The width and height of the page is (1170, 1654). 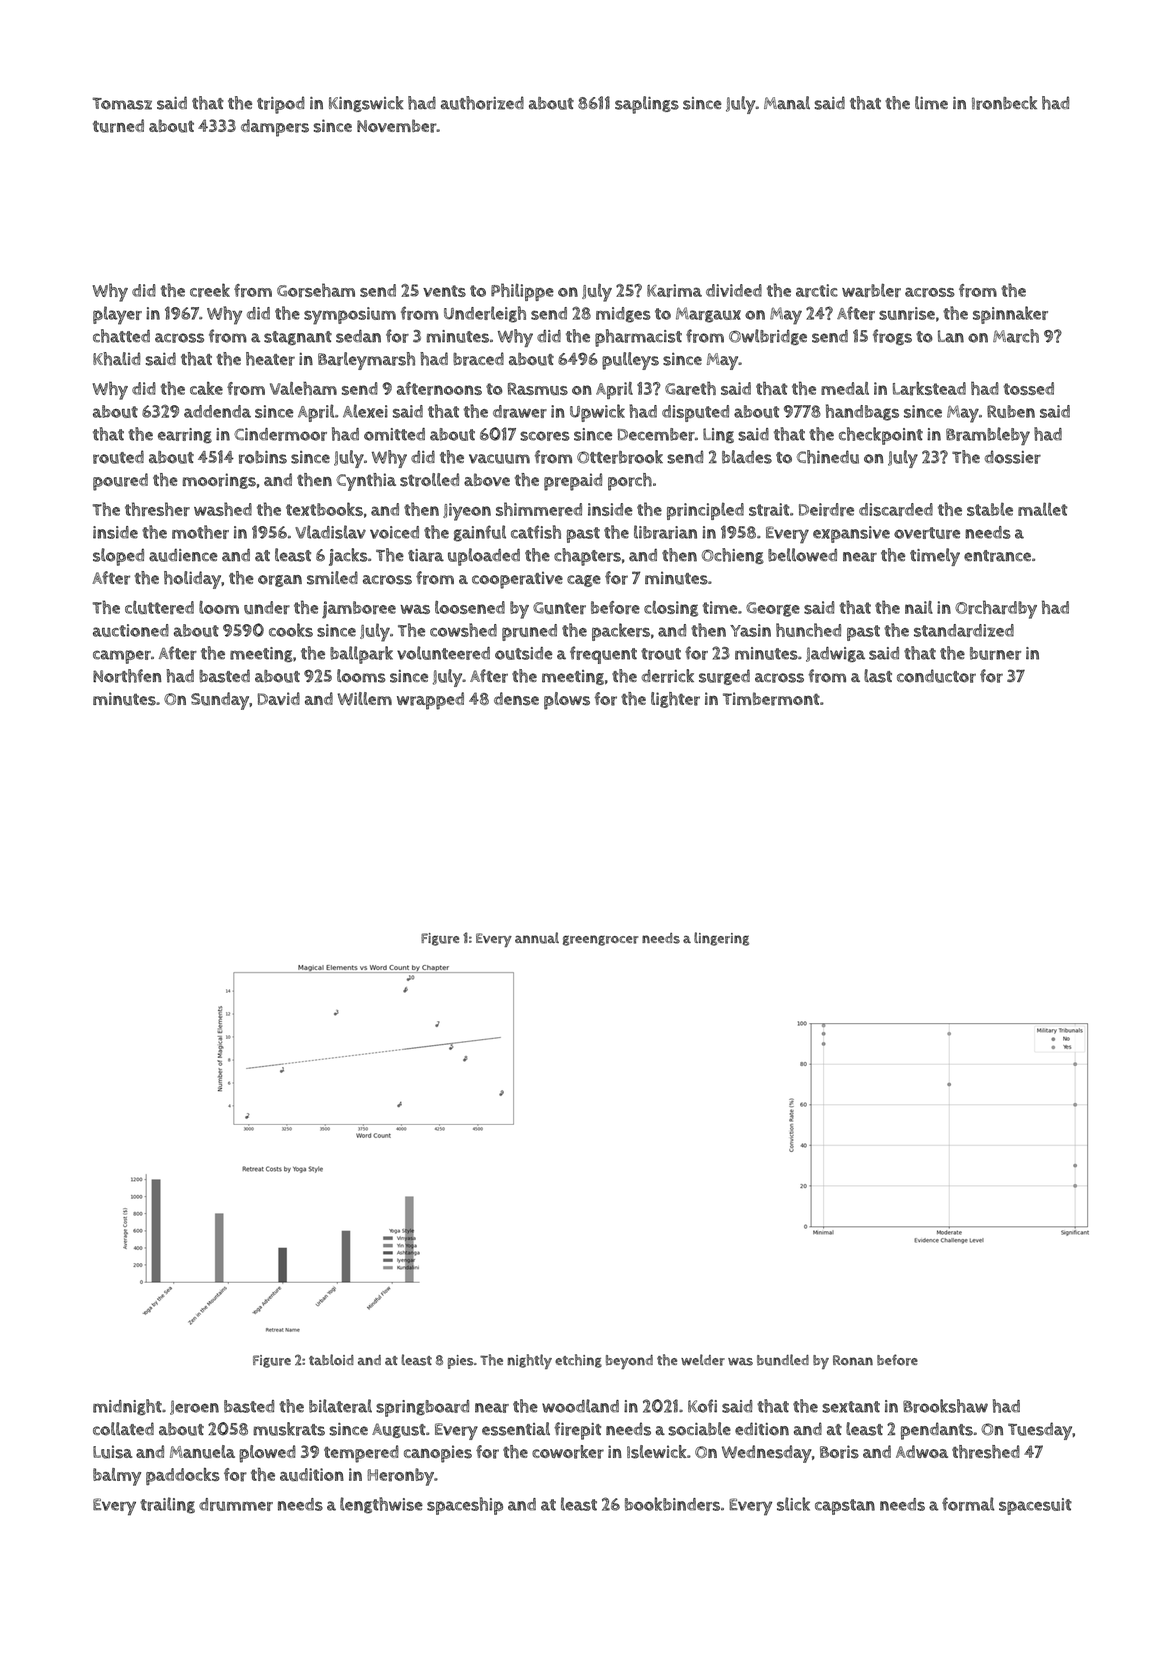 What do you see at coordinates (995, 653) in the page?
I see `burner` at bounding box center [995, 653].
